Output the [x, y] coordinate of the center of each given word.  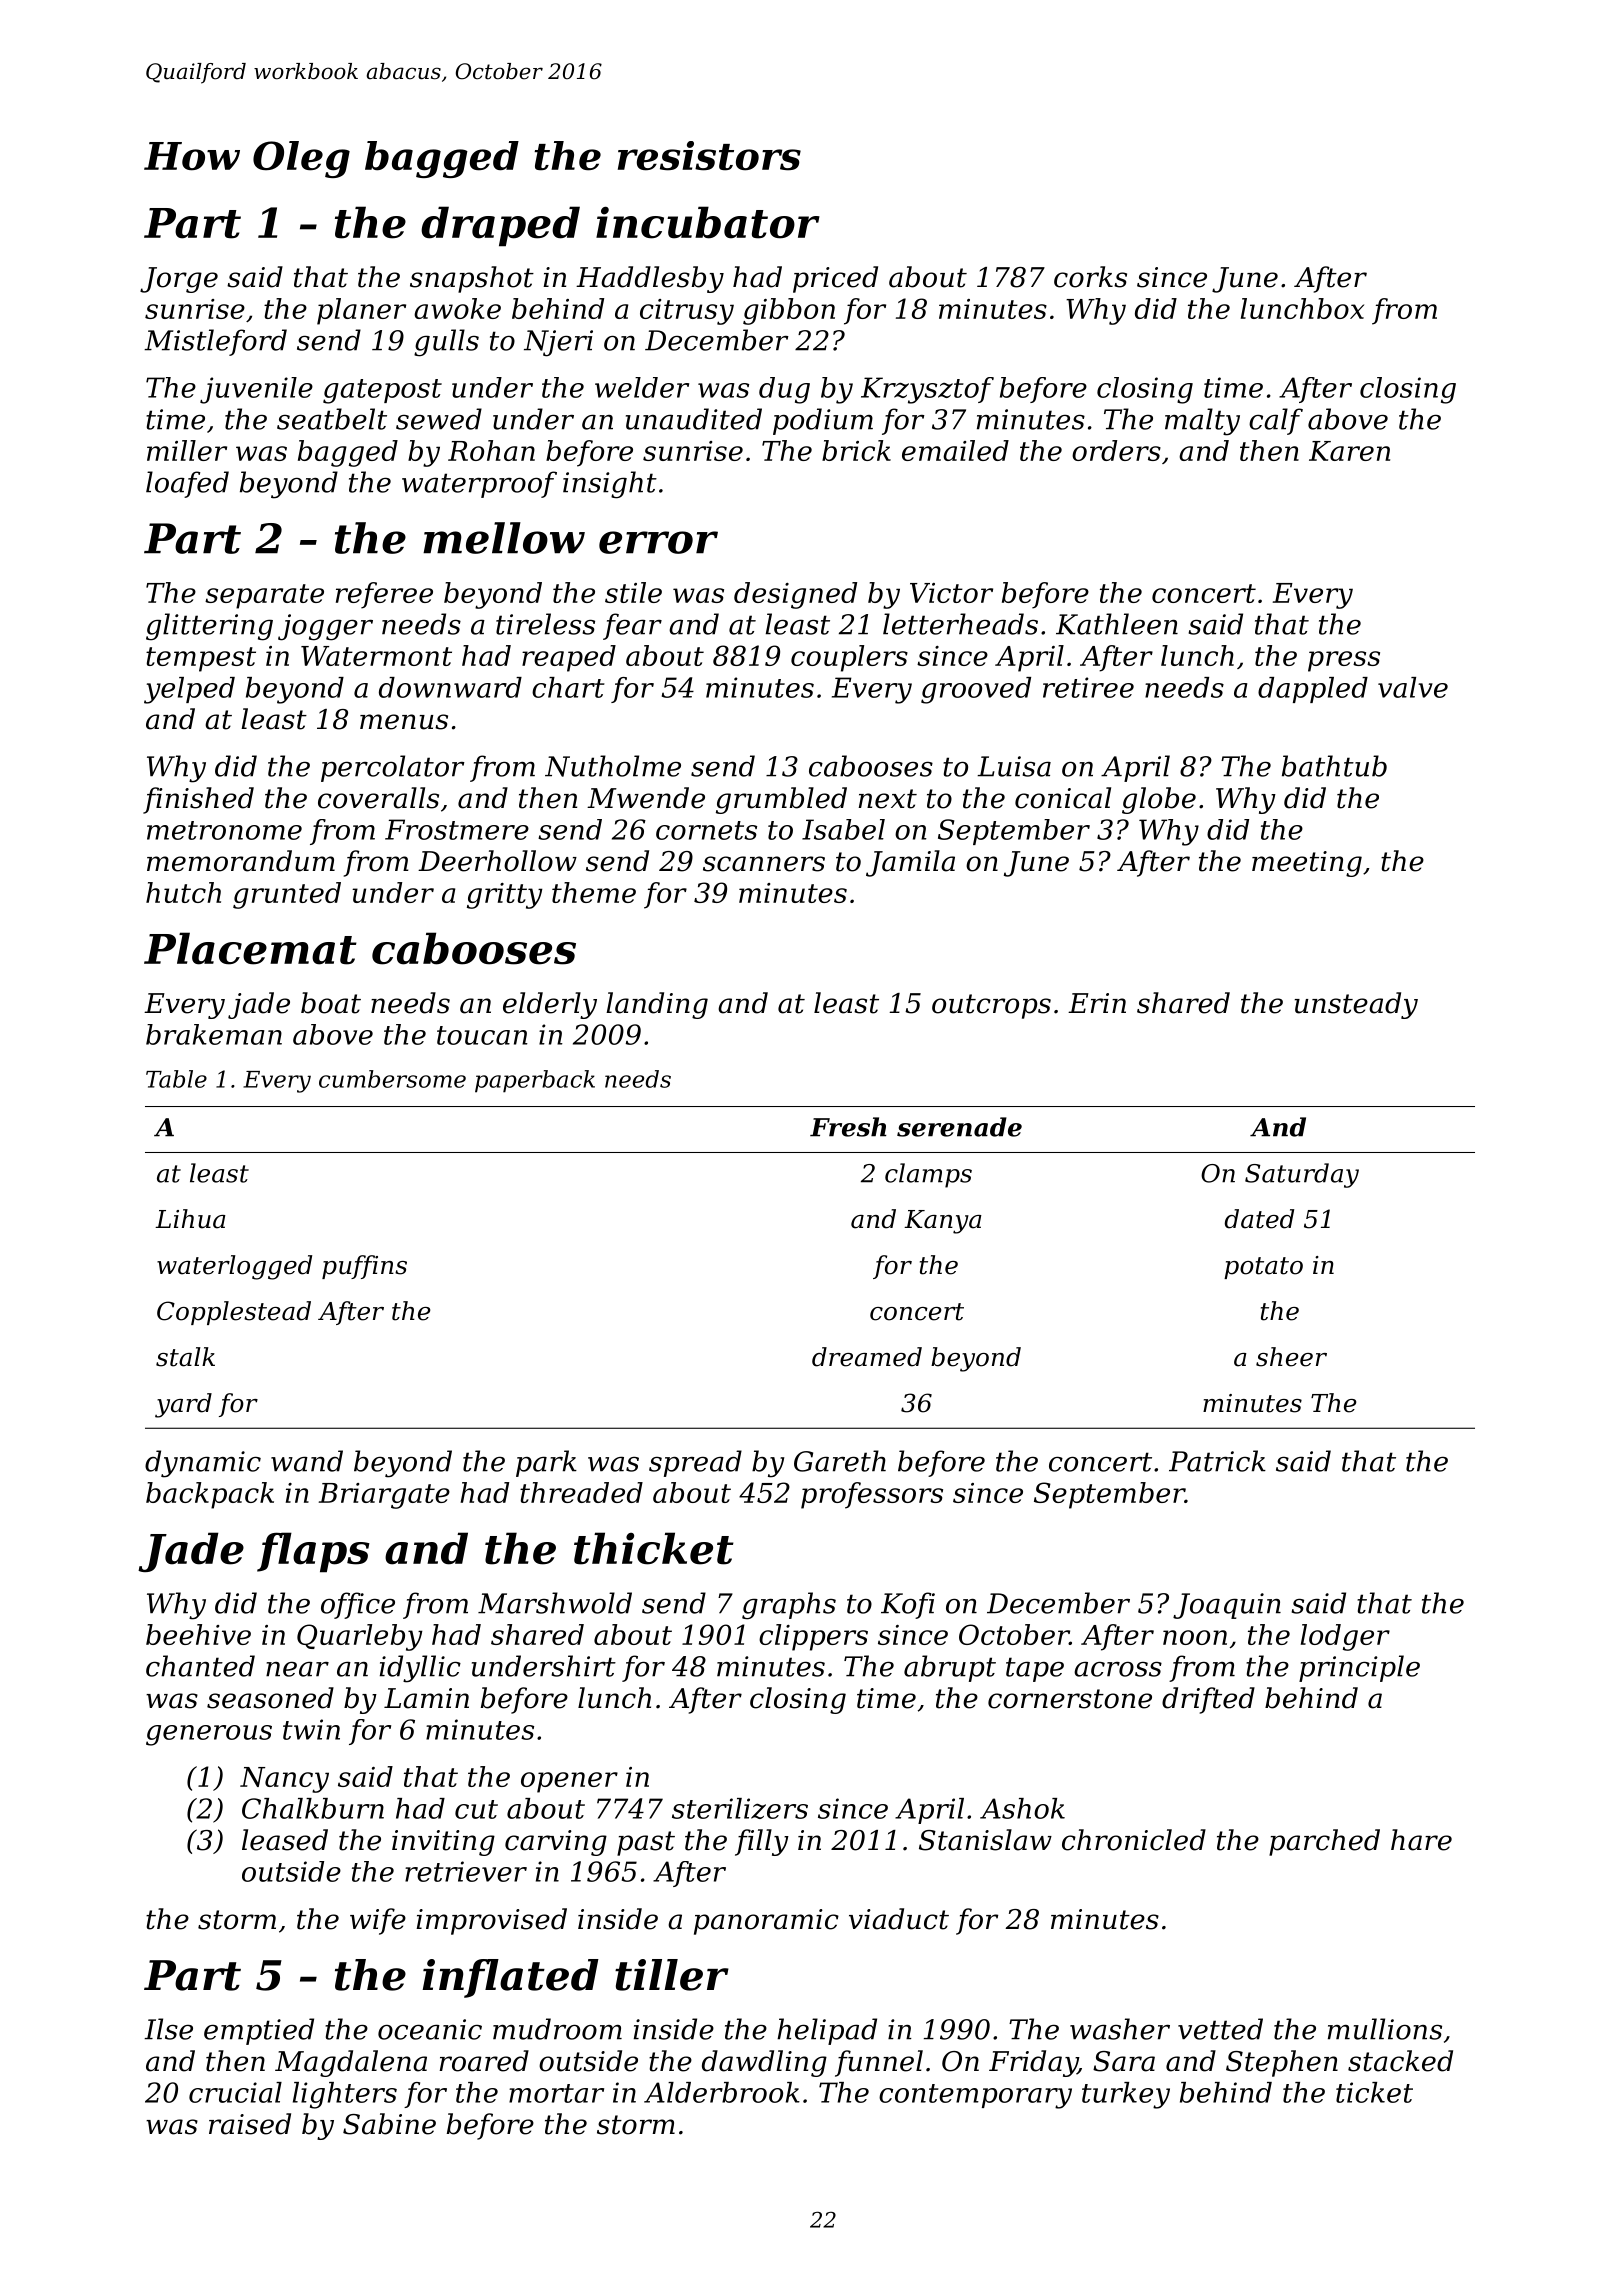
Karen [1349, 451]
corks [1090, 277]
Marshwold [555, 1603]
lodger [1345, 1637]
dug [784, 390]
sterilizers [740, 1808]
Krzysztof [927, 390]
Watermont [376, 656]
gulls [446, 343]
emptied [259, 2031]
